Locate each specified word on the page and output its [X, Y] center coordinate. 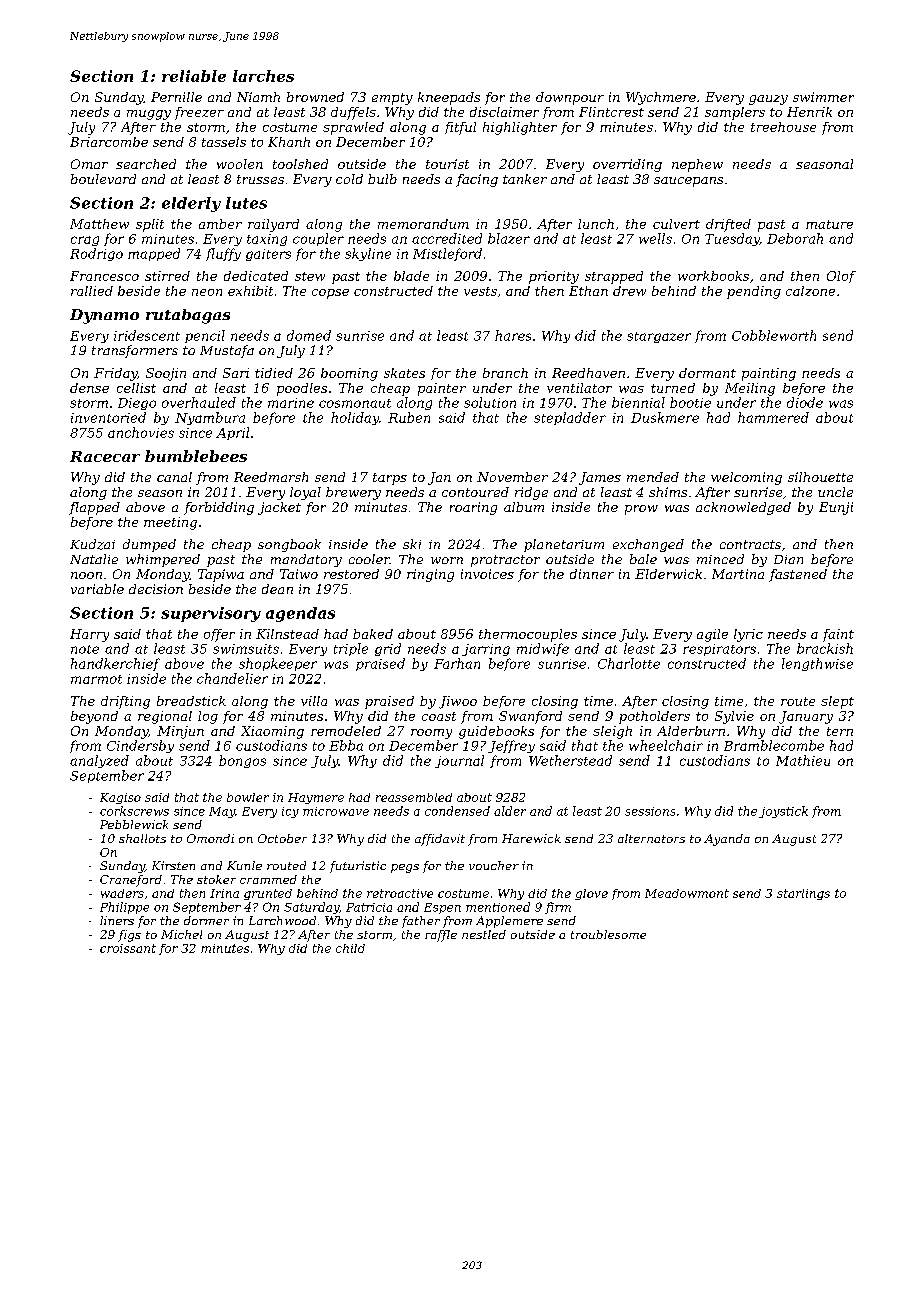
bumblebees [196, 456]
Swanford [530, 717]
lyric [748, 635]
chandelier [232, 678]
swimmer [823, 97]
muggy [149, 115]
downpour [570, 98]
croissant [128, 948]
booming [349, 374]
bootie [690, 402]
